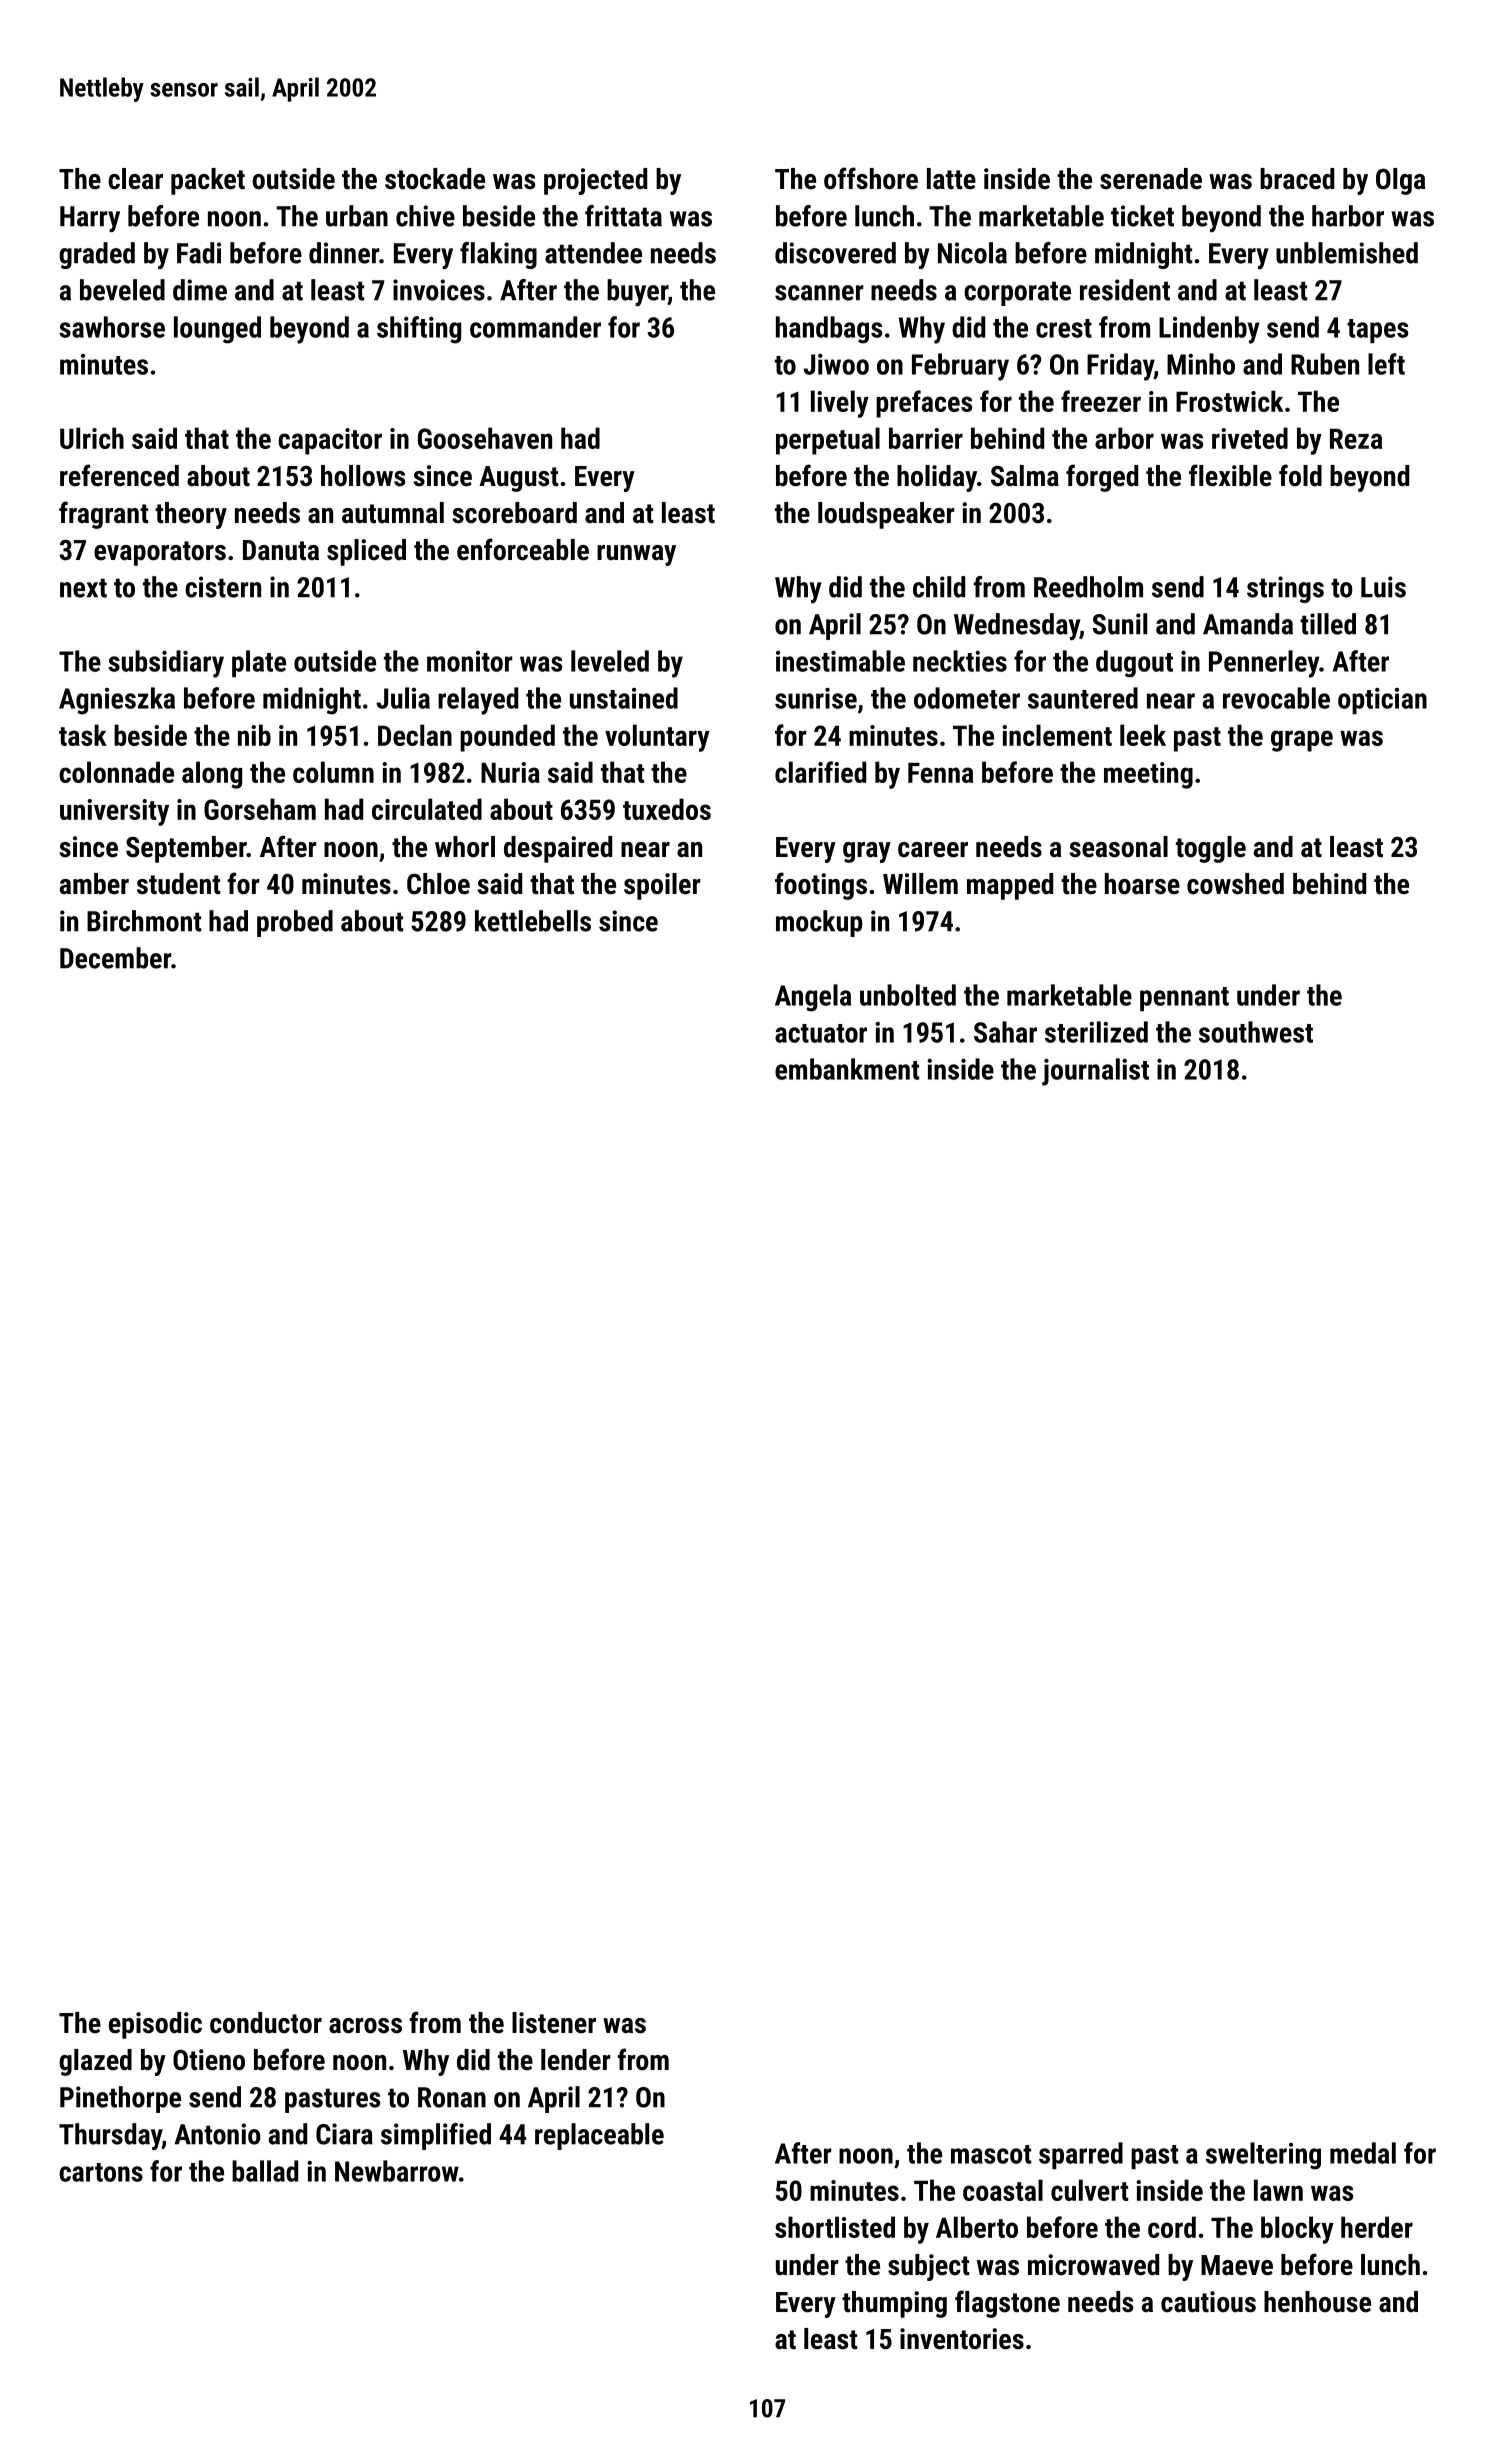 The height and width of the page is (2464, 1496). Describe the element at coordinates (1143, 735) in the page. I see `leek` at that location.
